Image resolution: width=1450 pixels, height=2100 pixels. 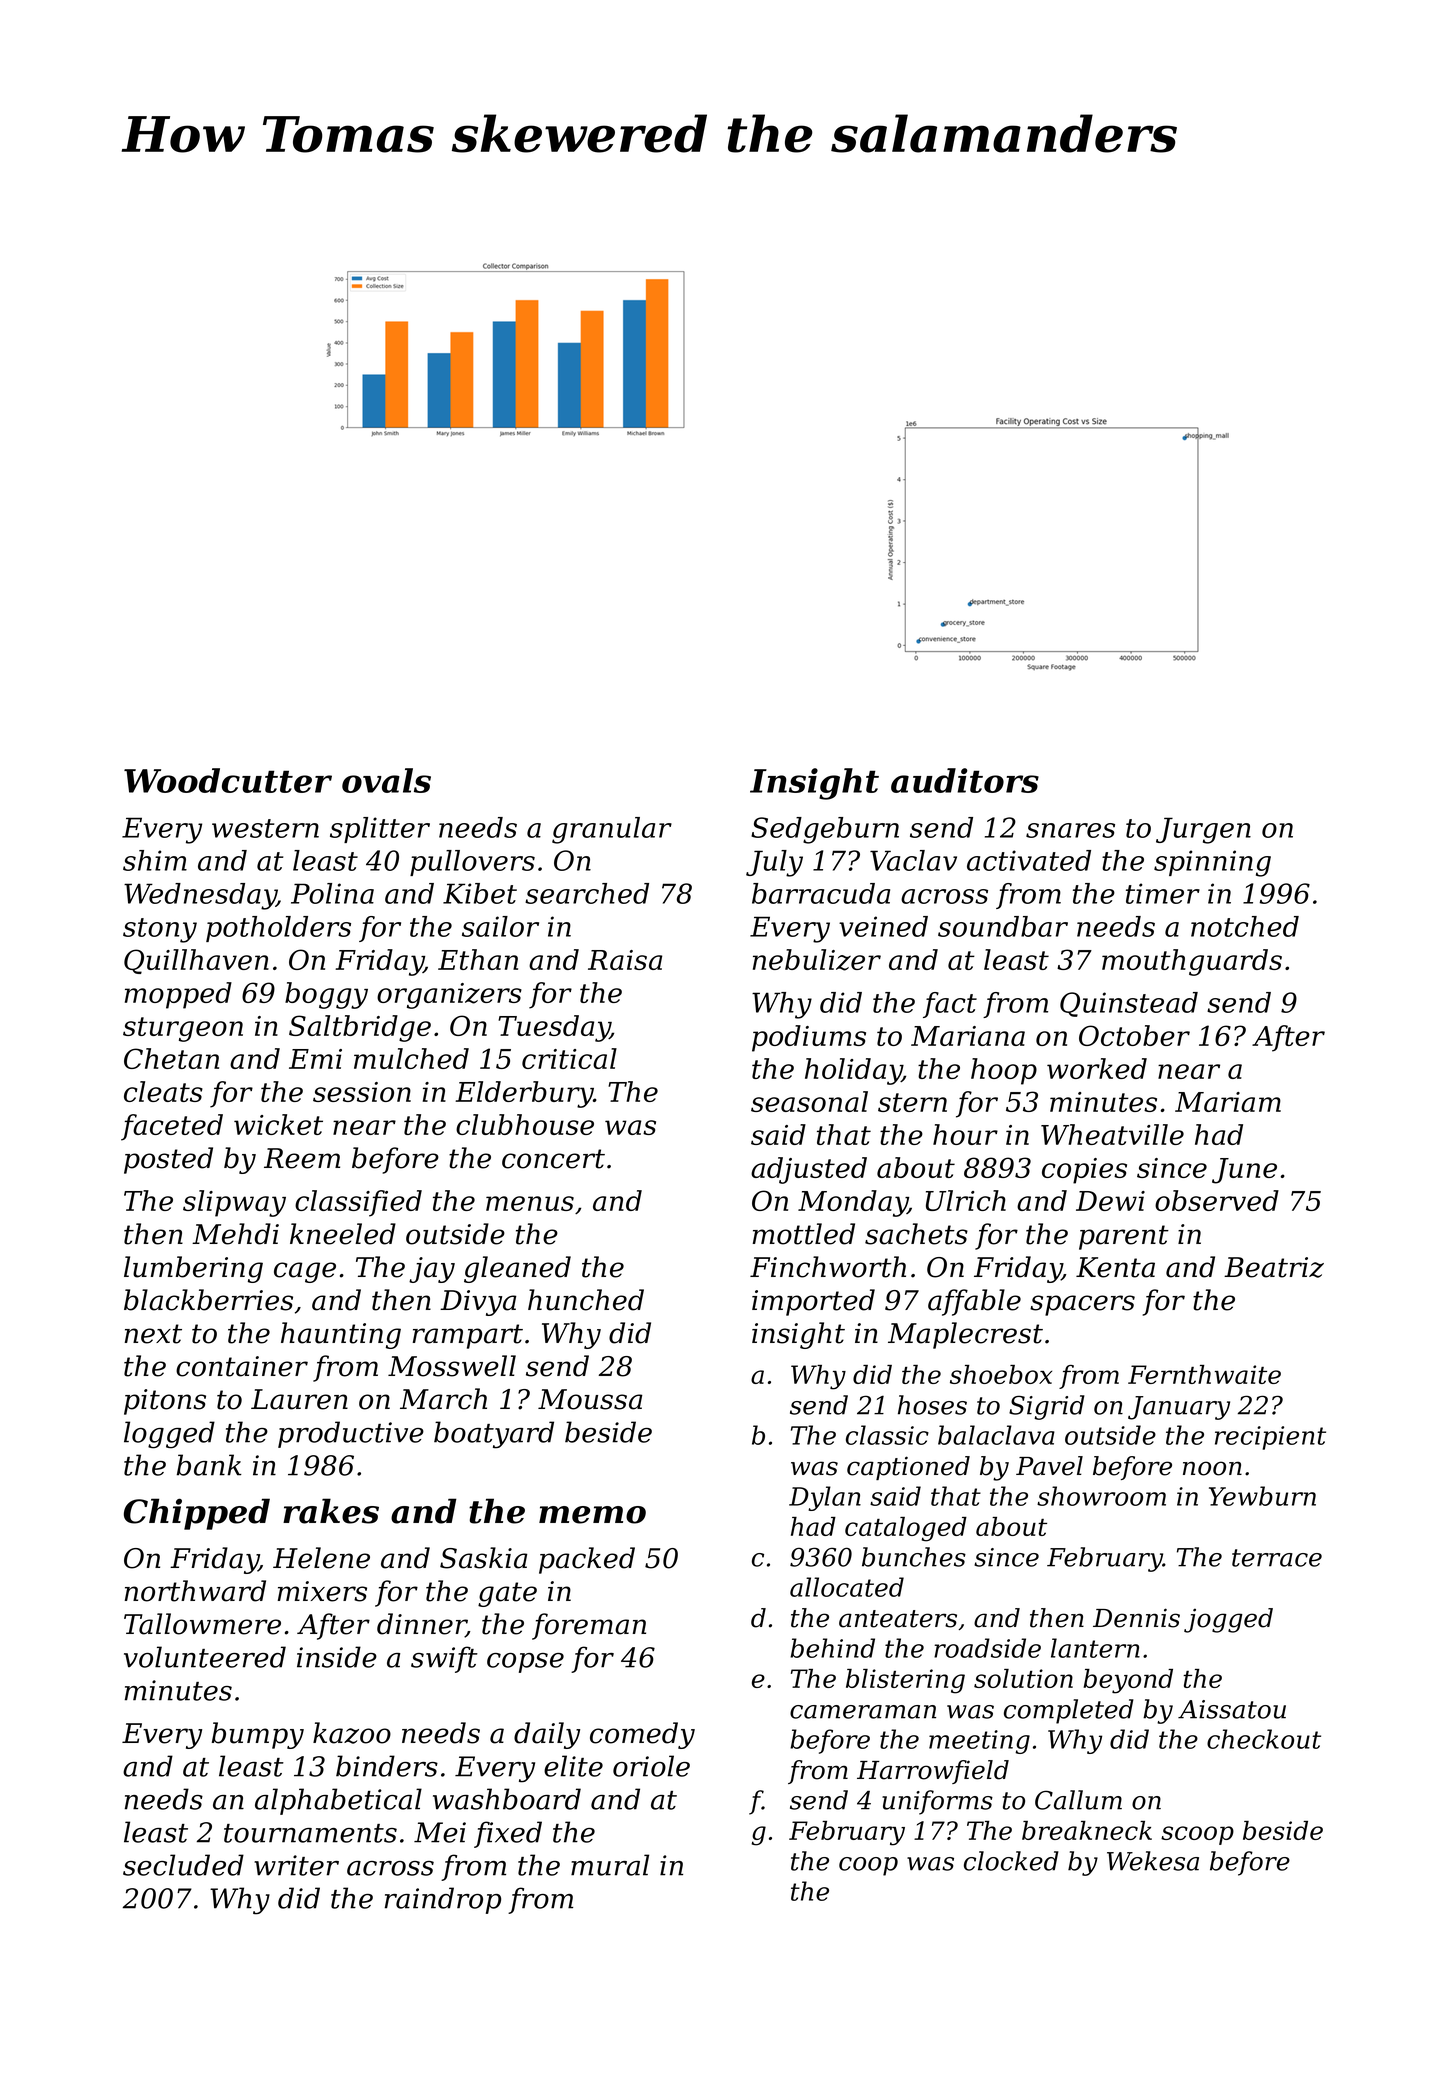 What do you see at coordinates (183, 1865) in the document?
I see `secluded` at bounding box center [183, 1865].
